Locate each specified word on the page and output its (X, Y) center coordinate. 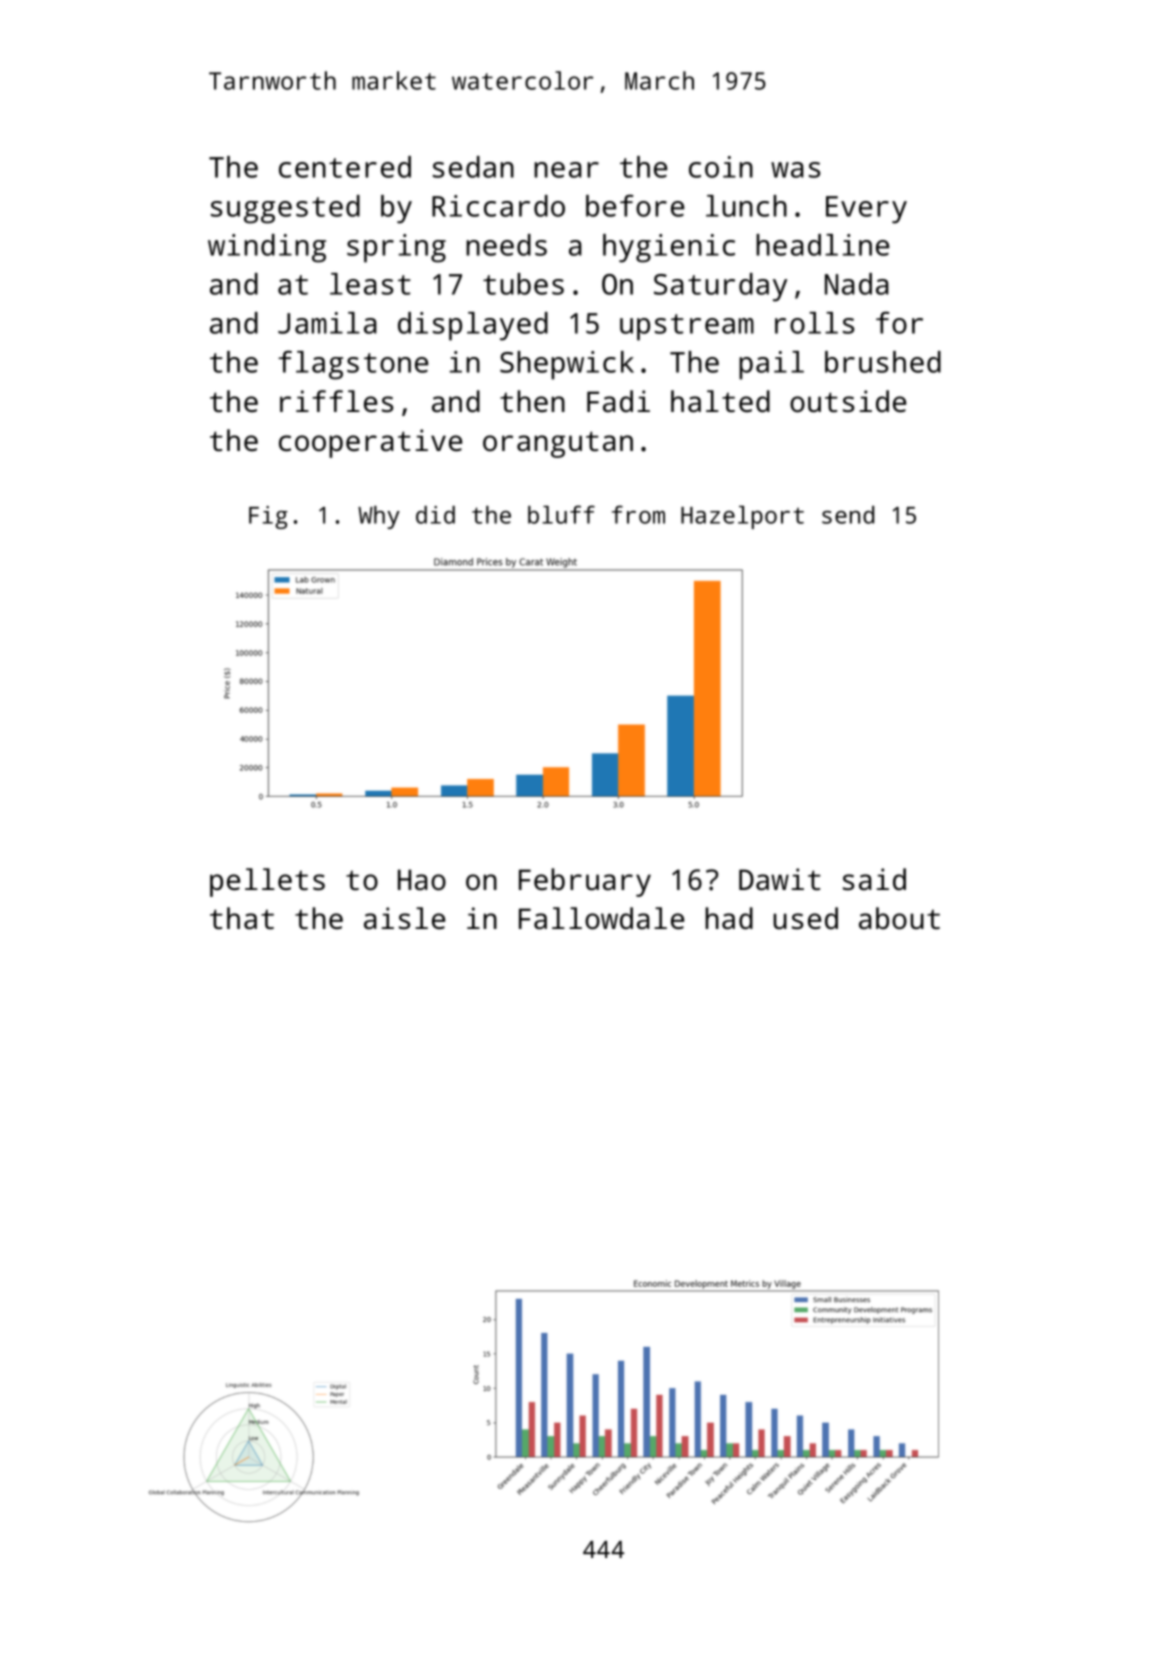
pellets (267, 882)
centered (345, 167)
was (795, 170)
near (566, 170)
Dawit (780, 879)
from (638, 514)
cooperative (370, 443)
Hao (422, 880)
